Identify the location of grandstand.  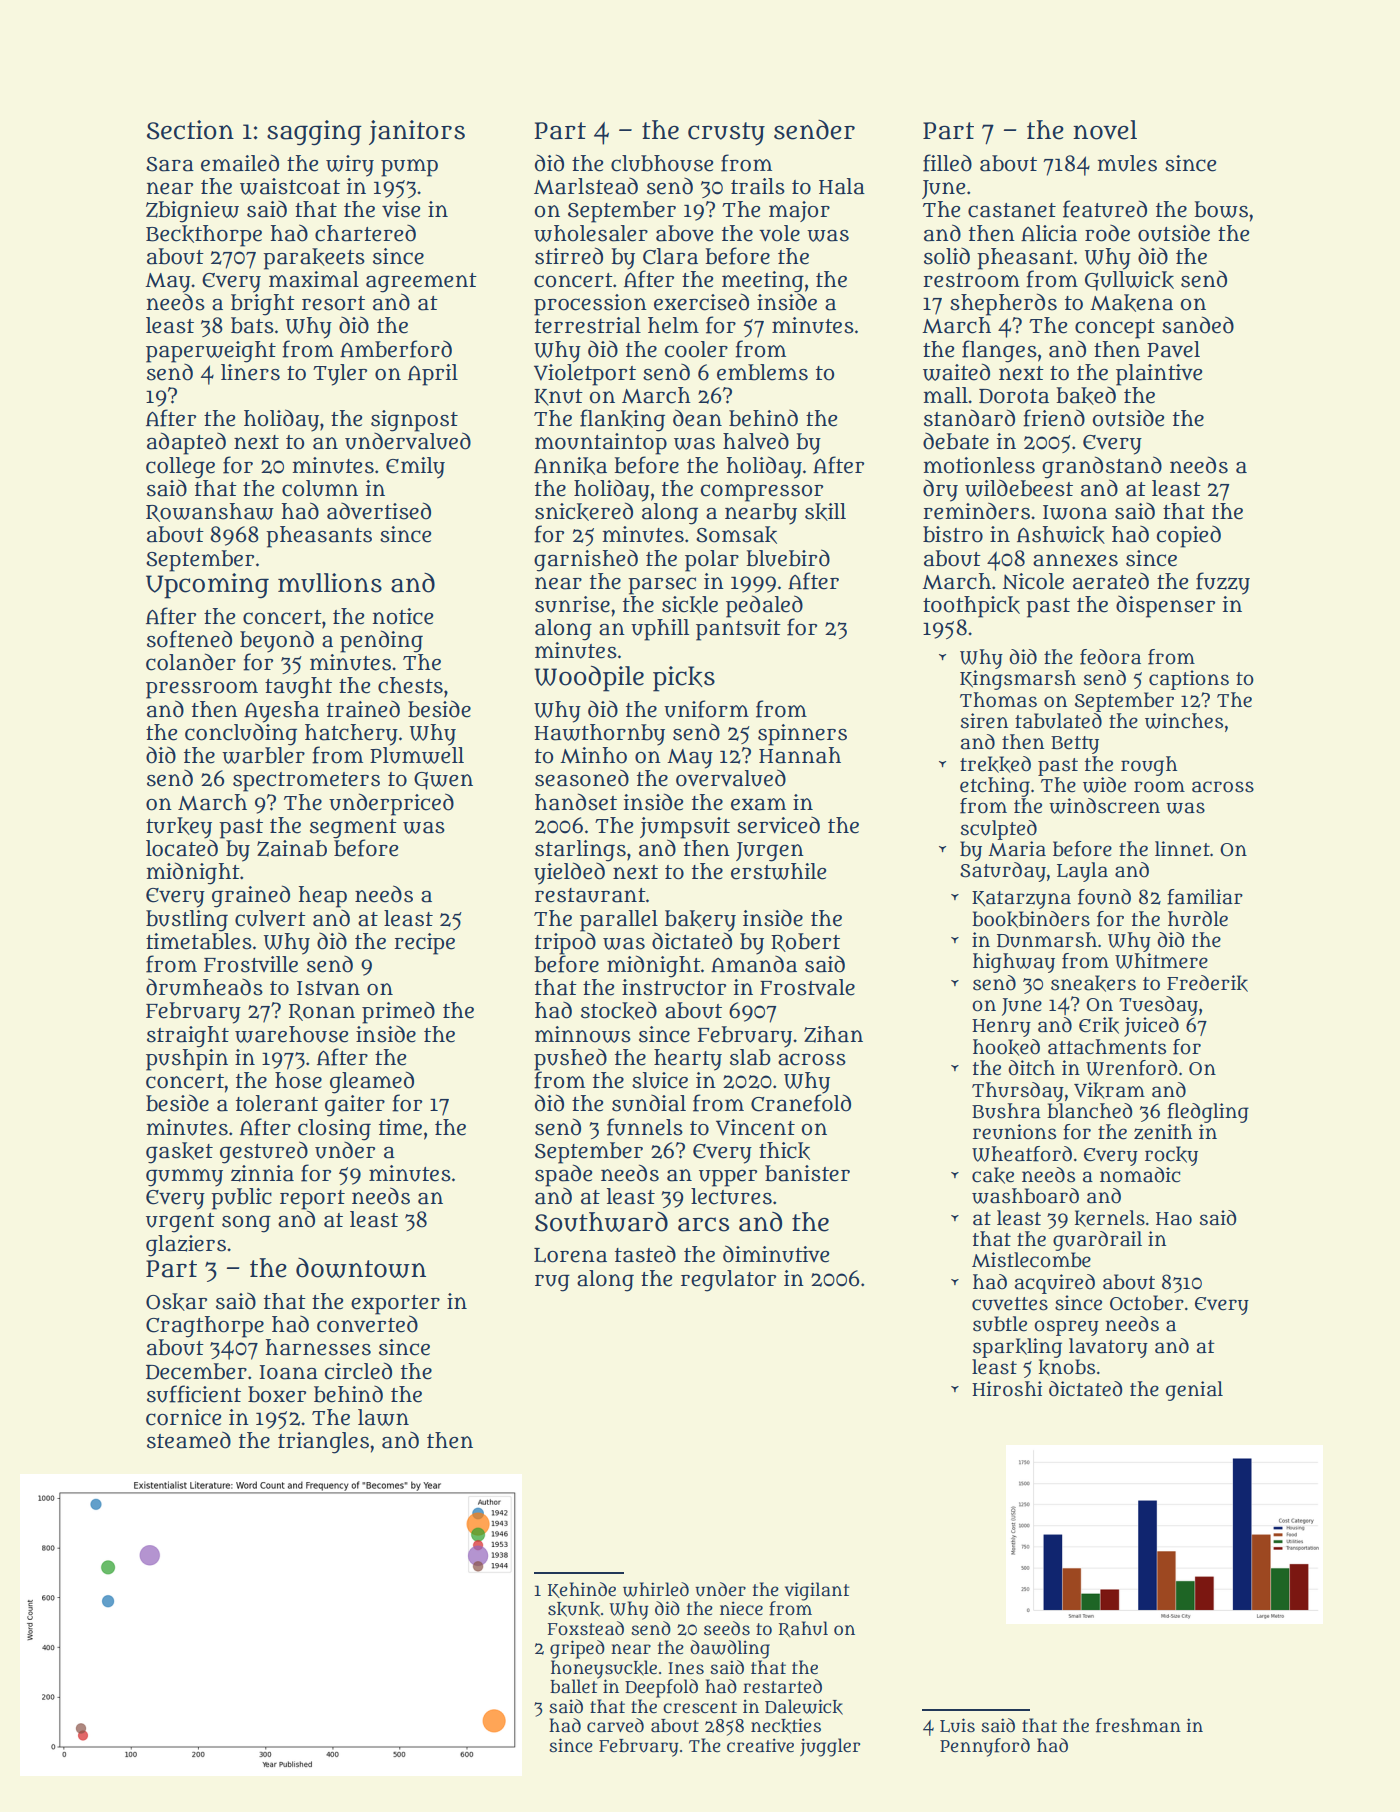
(1102, 467).
